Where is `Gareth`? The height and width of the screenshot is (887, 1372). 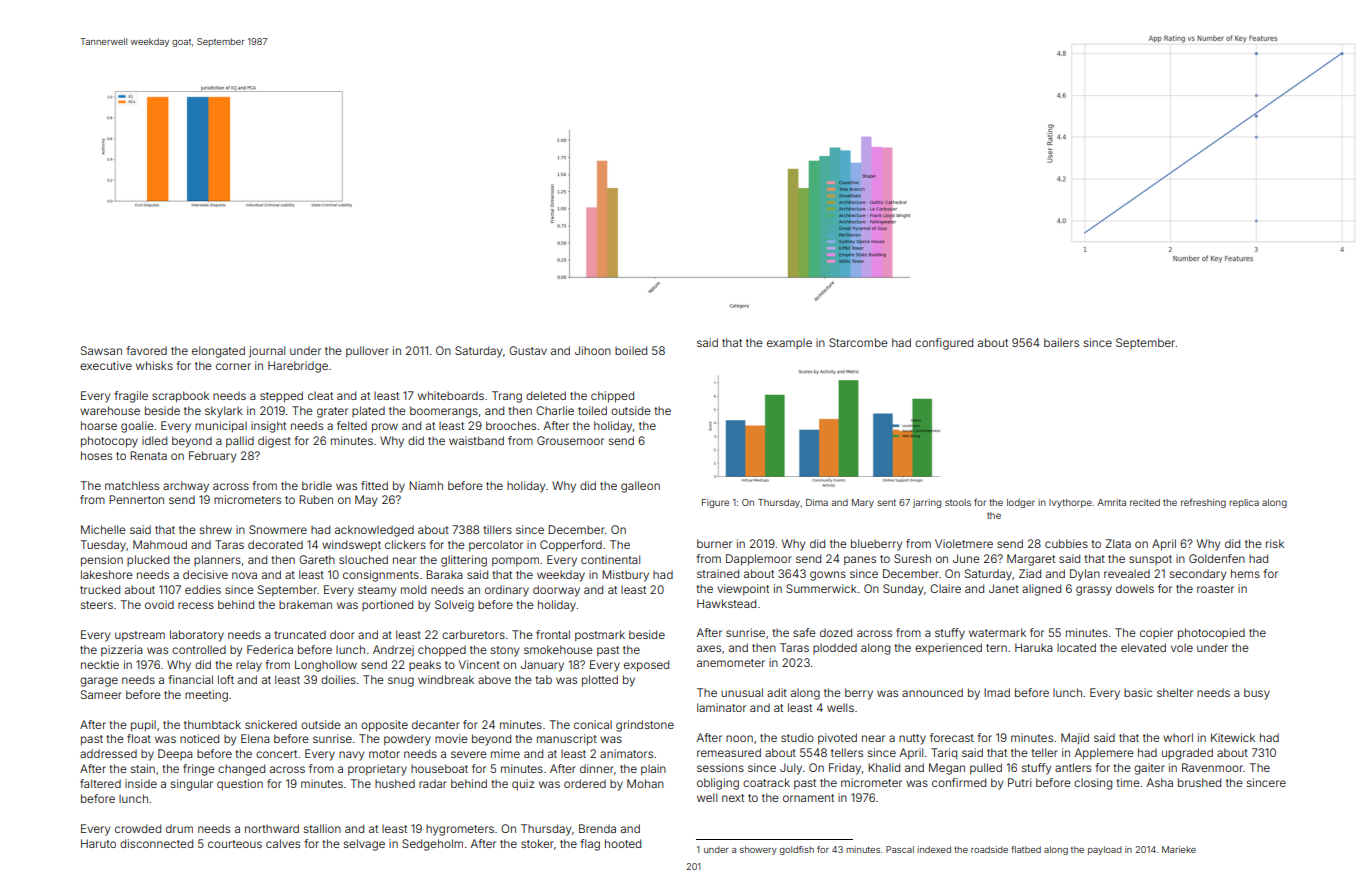 Gareth is located at coordinates (317, 559).
